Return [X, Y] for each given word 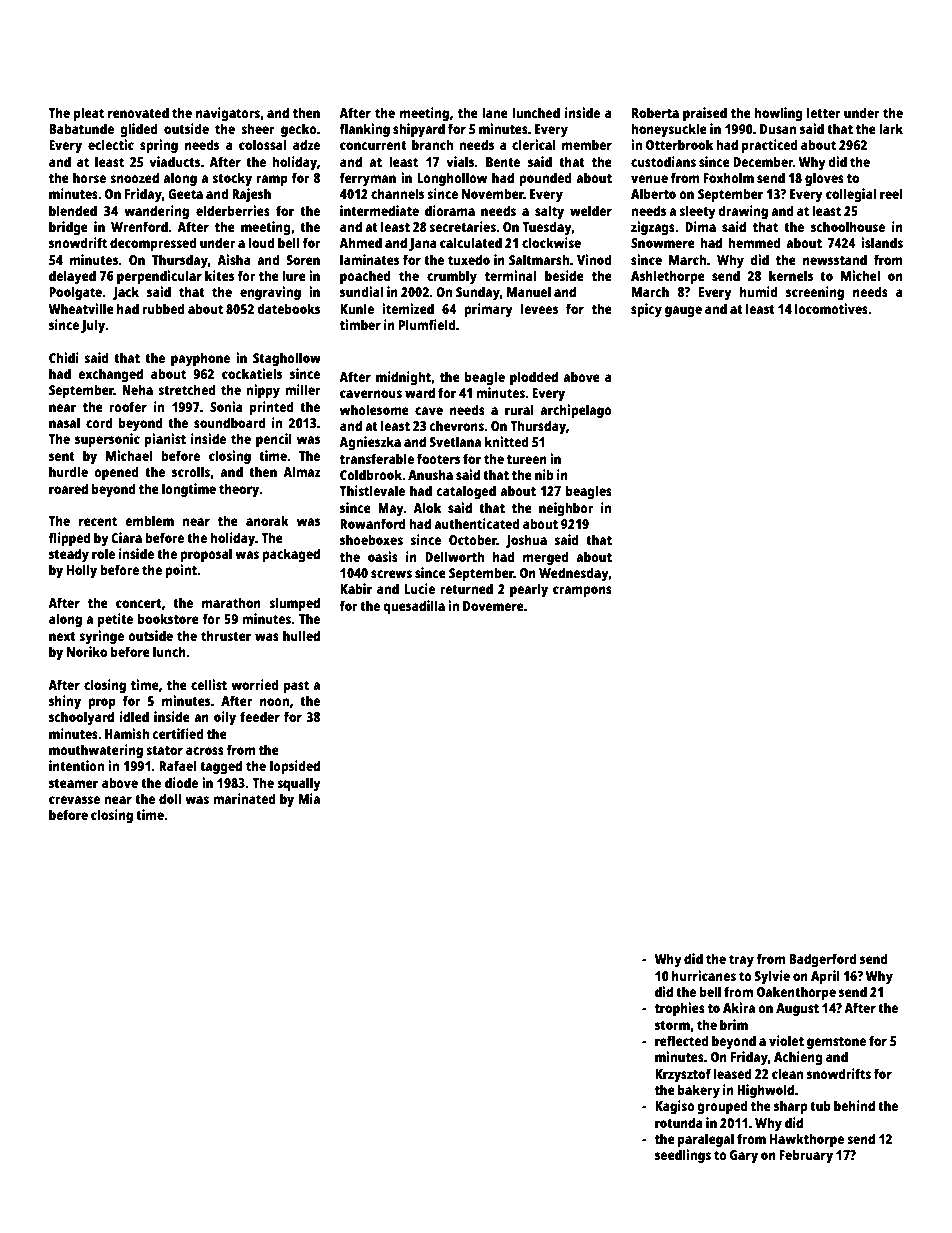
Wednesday [574, 574]
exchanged [110, 375]
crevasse [74, 800]
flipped [70, 539]
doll [170, 798]
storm [672, 1025]
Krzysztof [683, 1075]
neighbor [566, 509]
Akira [739, 1007]
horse [89, 177]
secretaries [462, 226]
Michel [860, 275]
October [473, 539]
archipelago [576, 411]
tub [820, 1105]
